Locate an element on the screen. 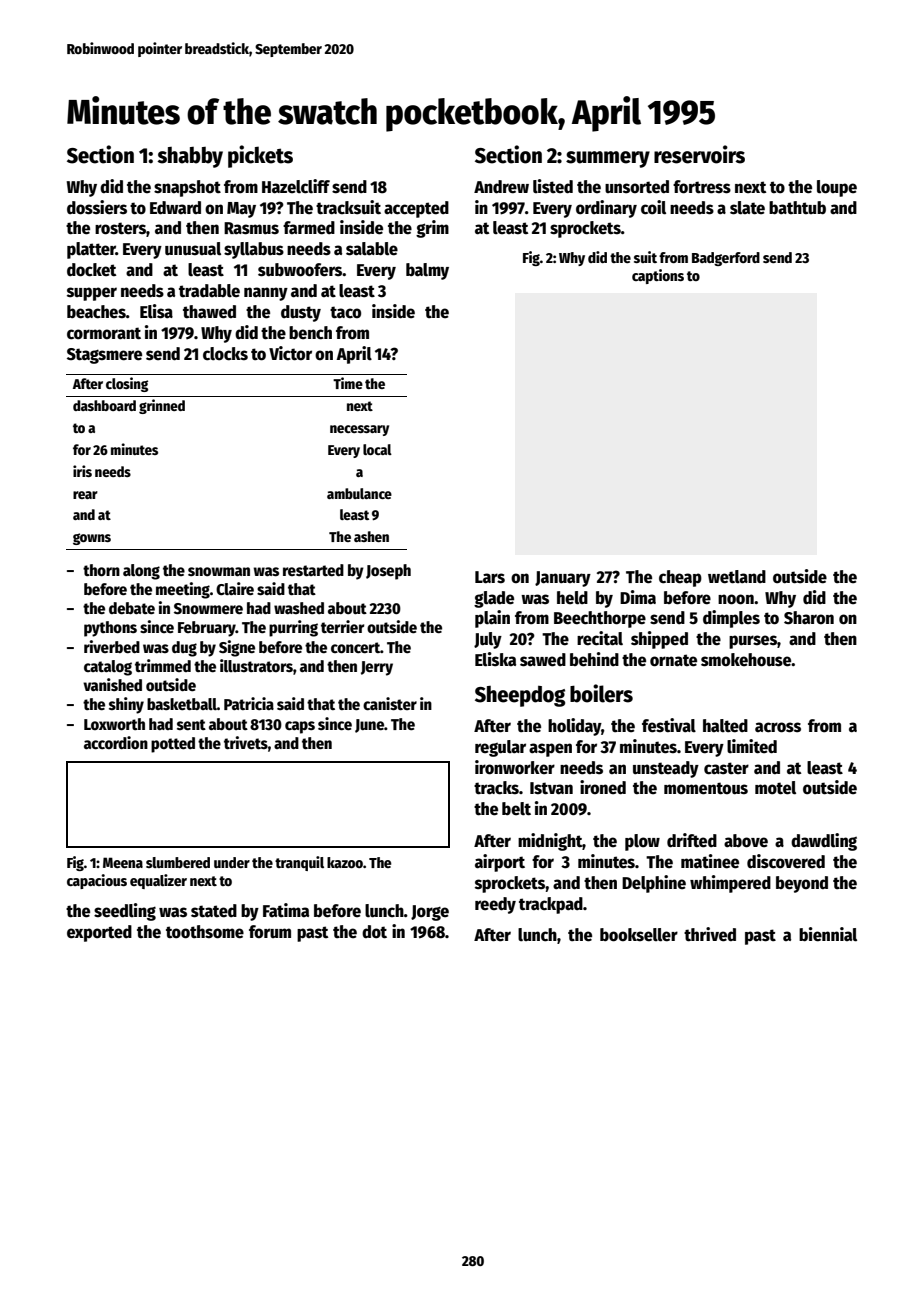  pickets is located at coordinates (260, 156).
